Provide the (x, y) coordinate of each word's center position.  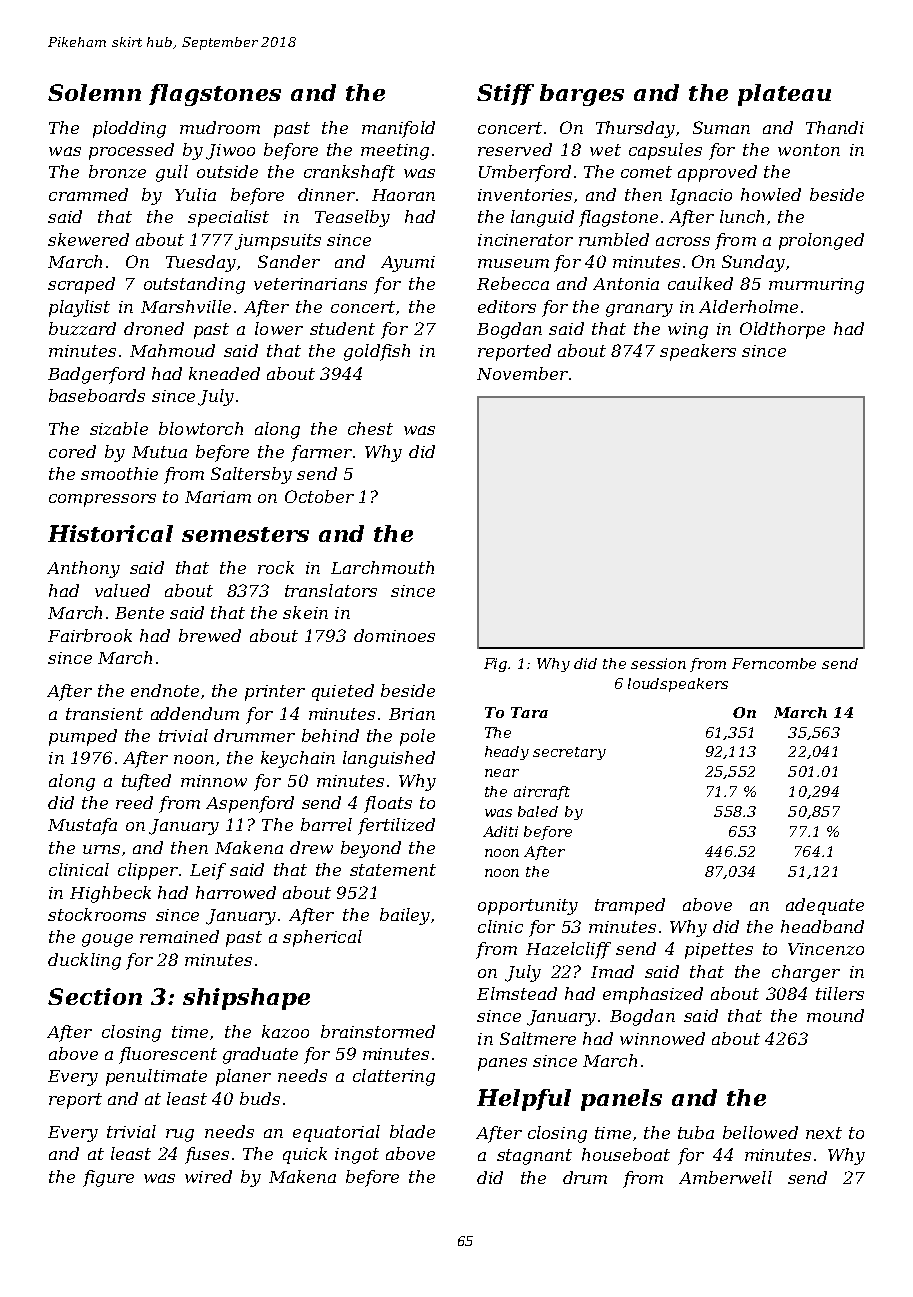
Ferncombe (774, 663)
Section (95, 996)
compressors (102, 500)
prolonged (821, 241)
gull (172, 173)
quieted (343, 692)
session (658, 663)
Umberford (525, 173)
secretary (569, 753)
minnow (214, 781)
